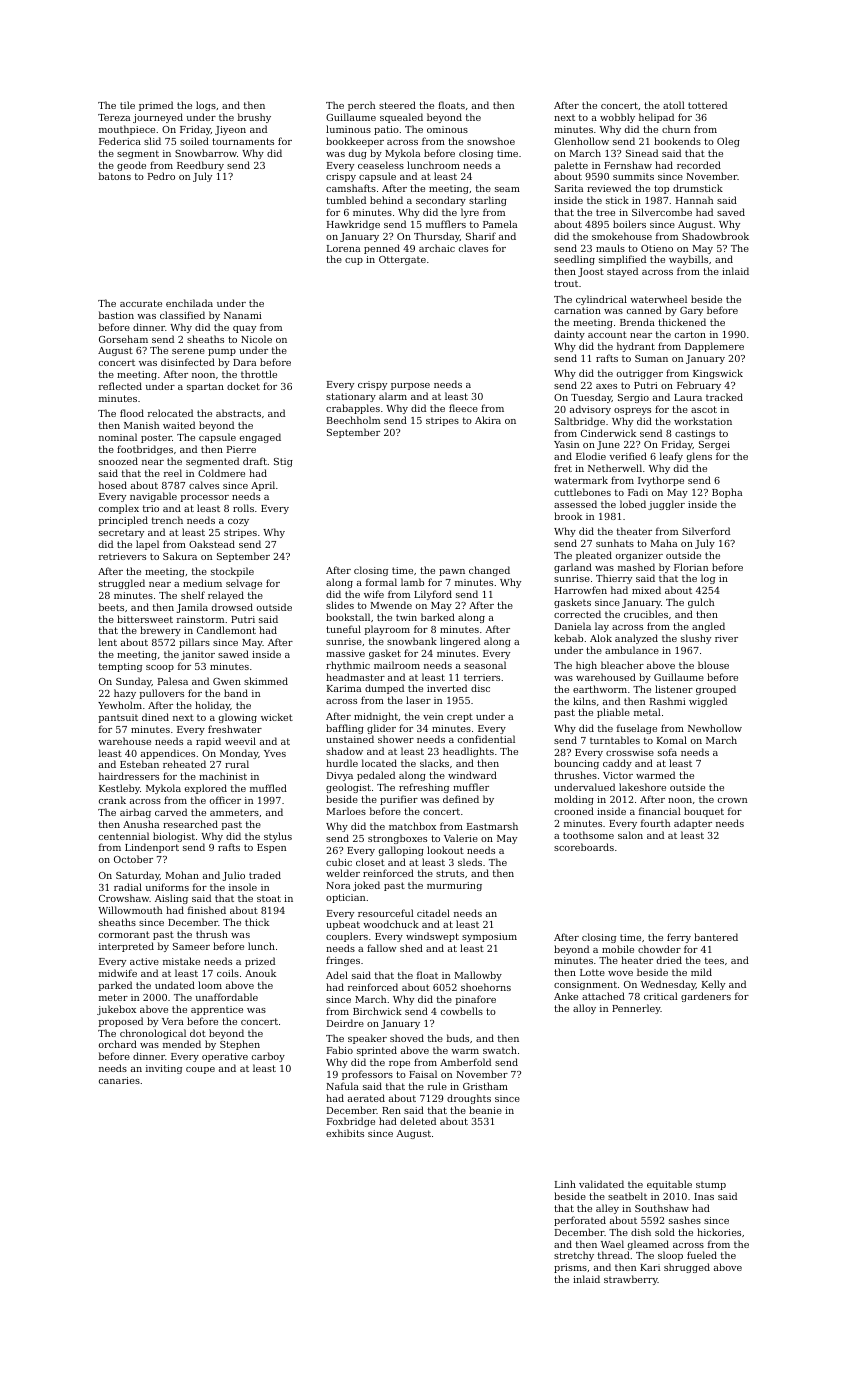  What do you see at coordinates (482, 677) in the screenshot?
I see `terriers` at bounding box center [482, 677].
